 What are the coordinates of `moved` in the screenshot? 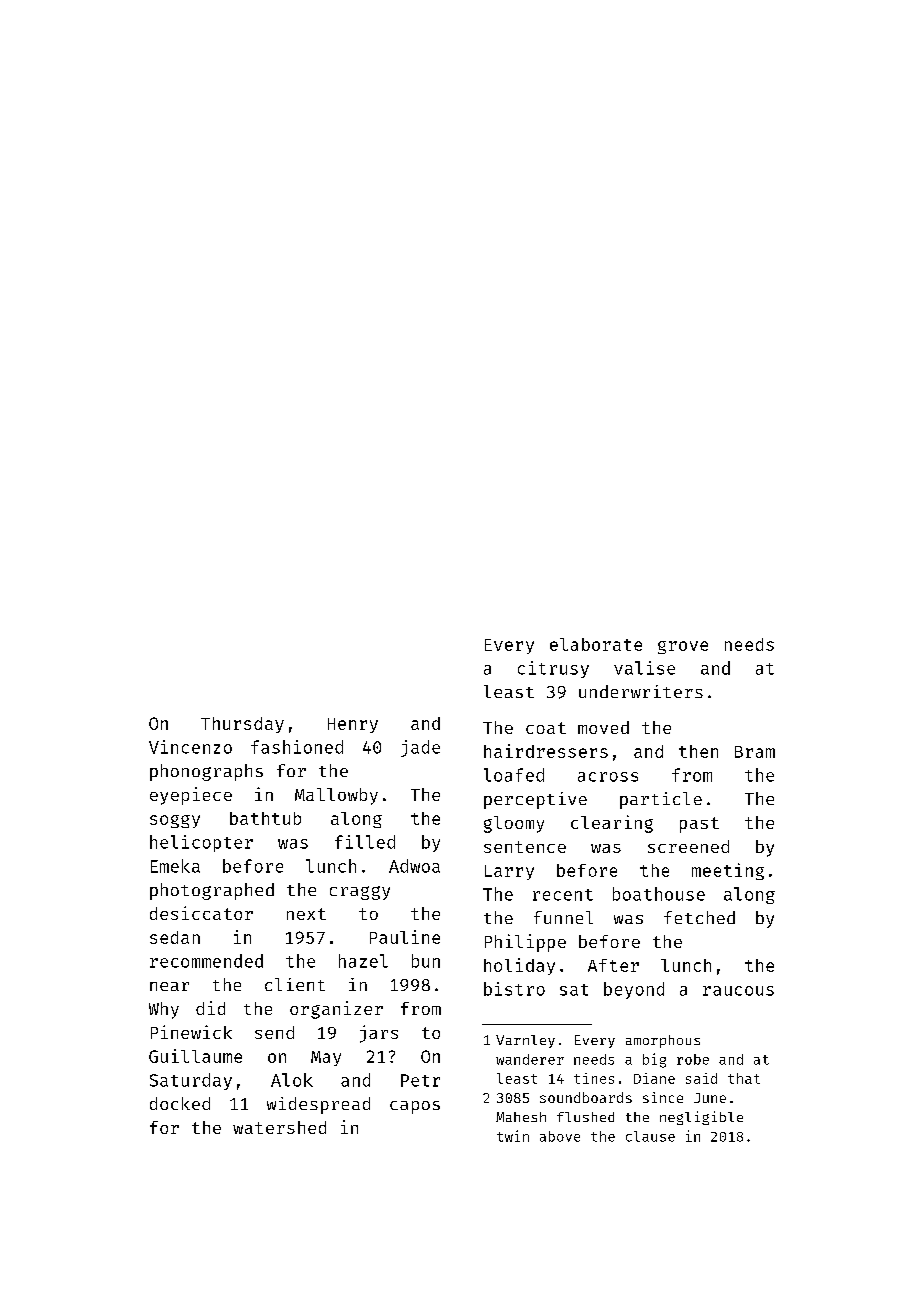 It's located at (603, 727).
